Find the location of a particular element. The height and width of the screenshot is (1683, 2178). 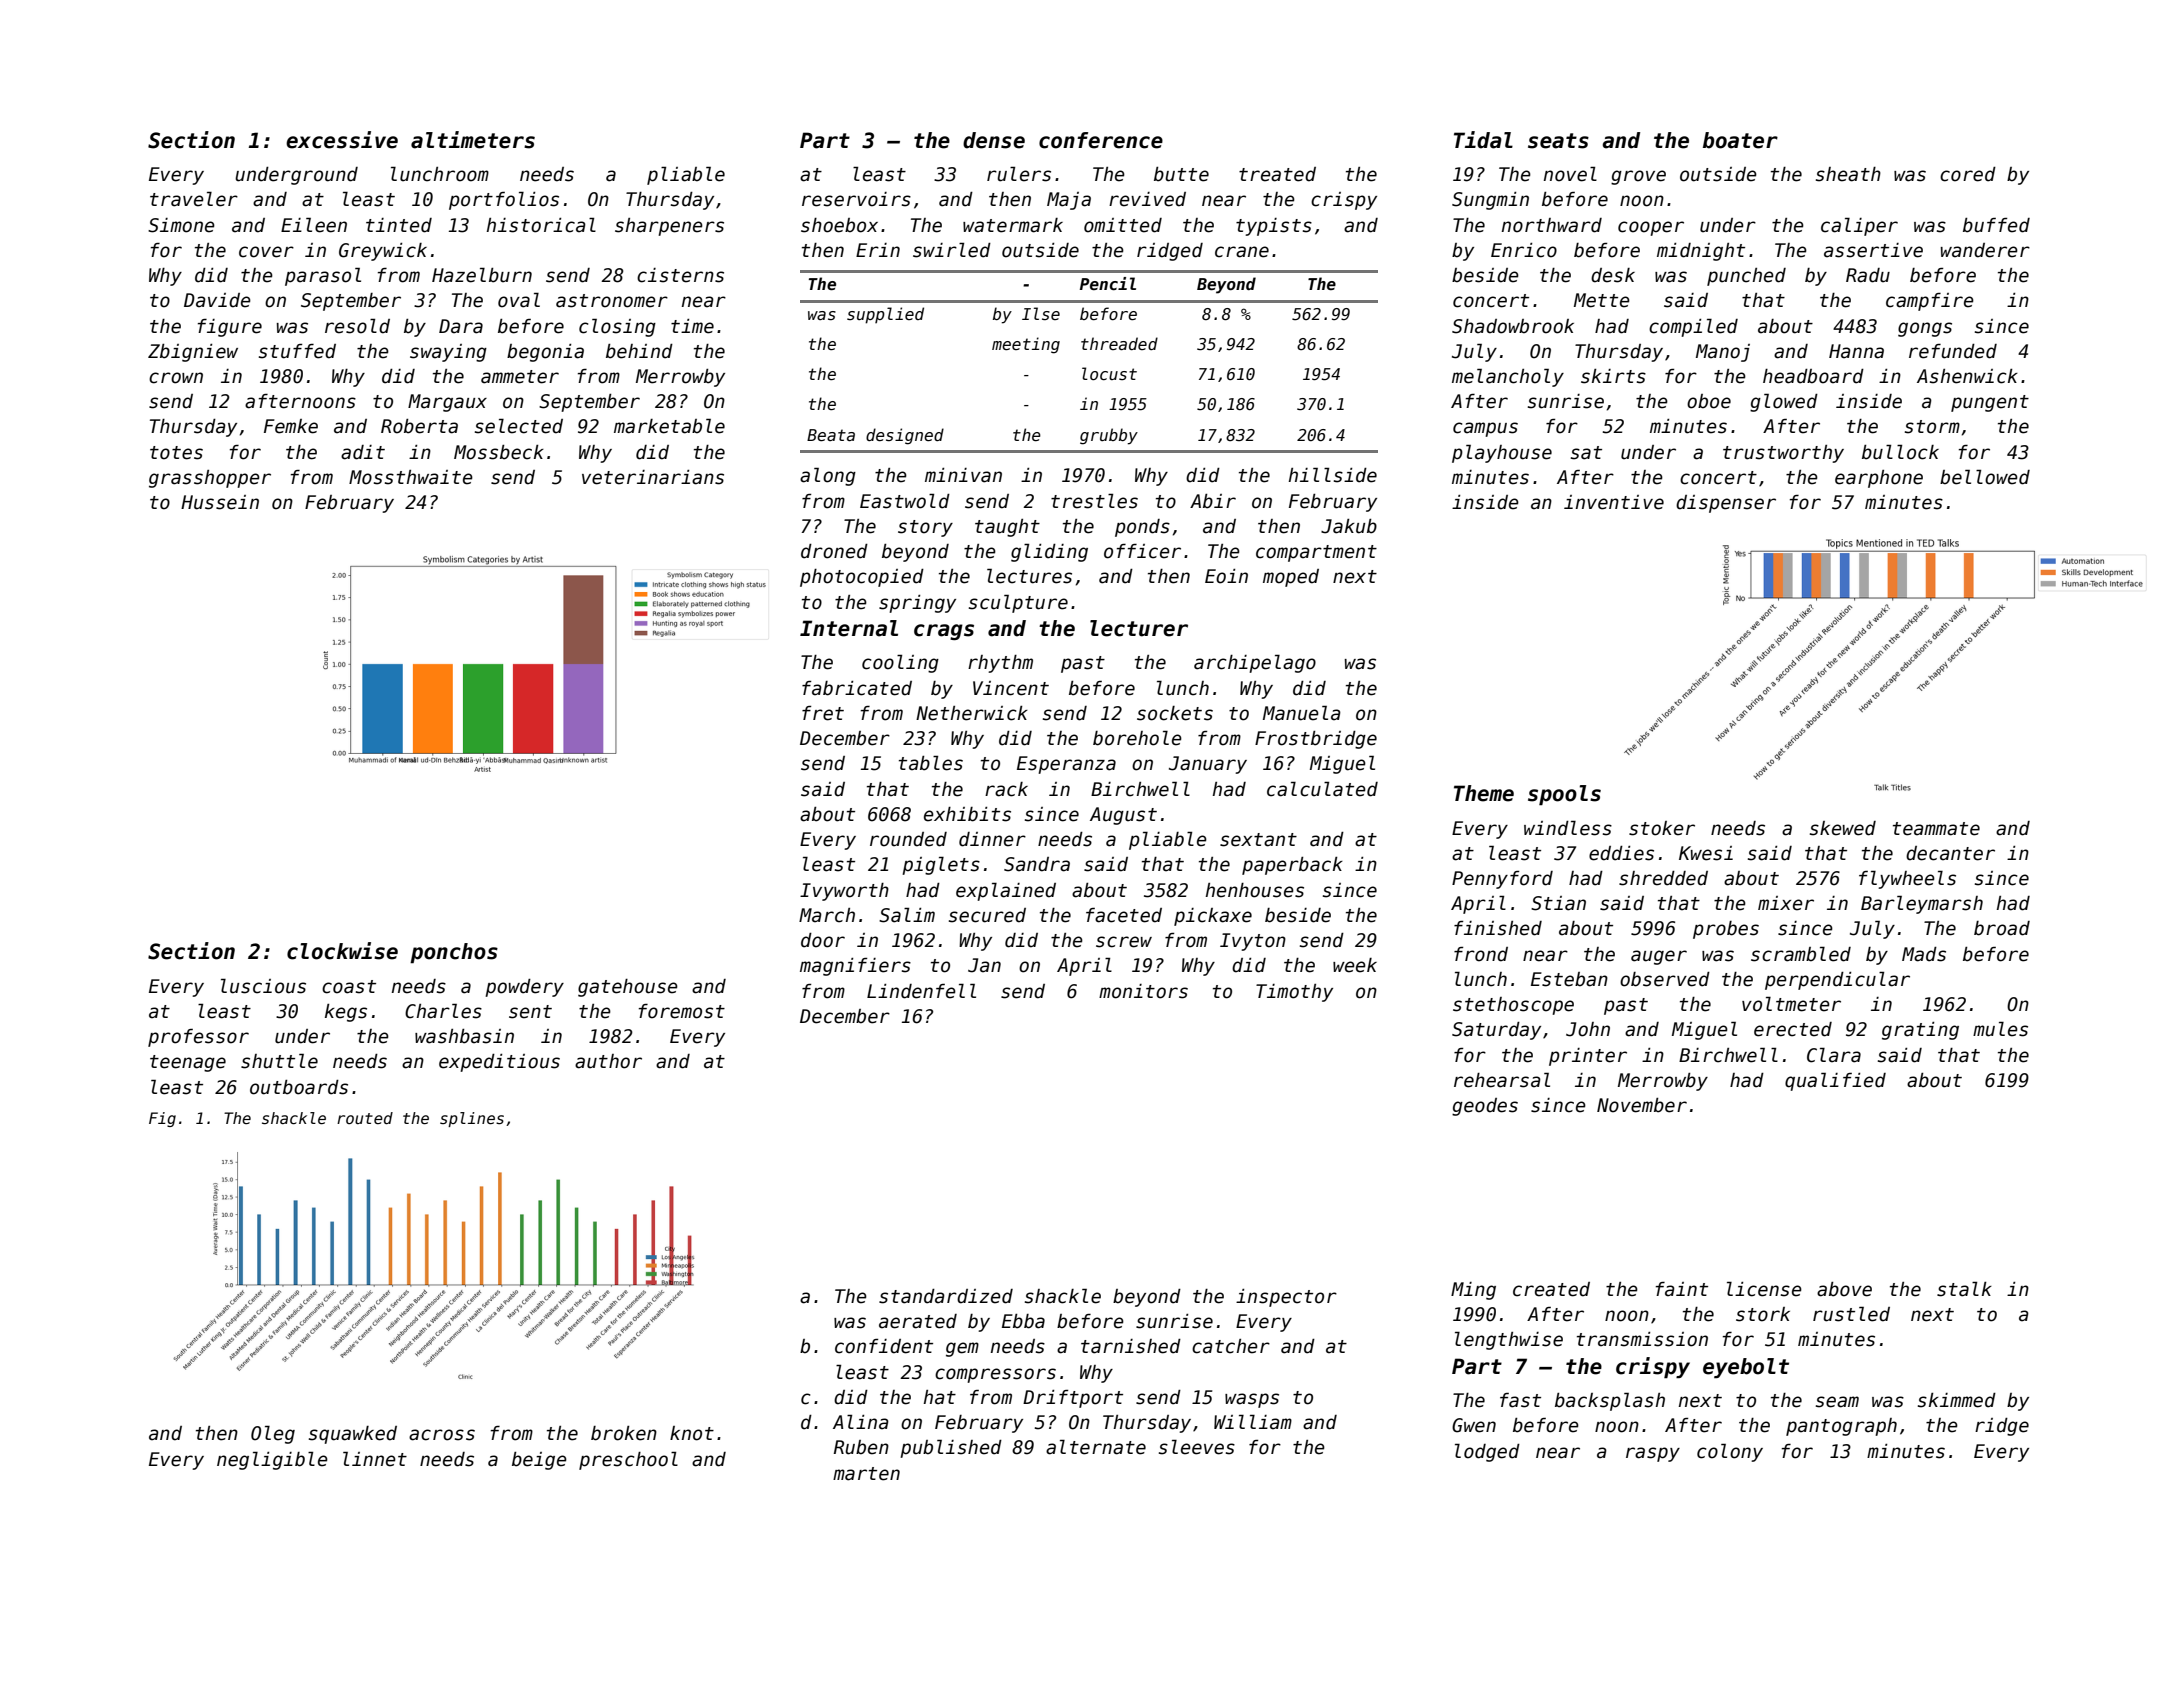

supplied is located at coordinates (885, 315).
